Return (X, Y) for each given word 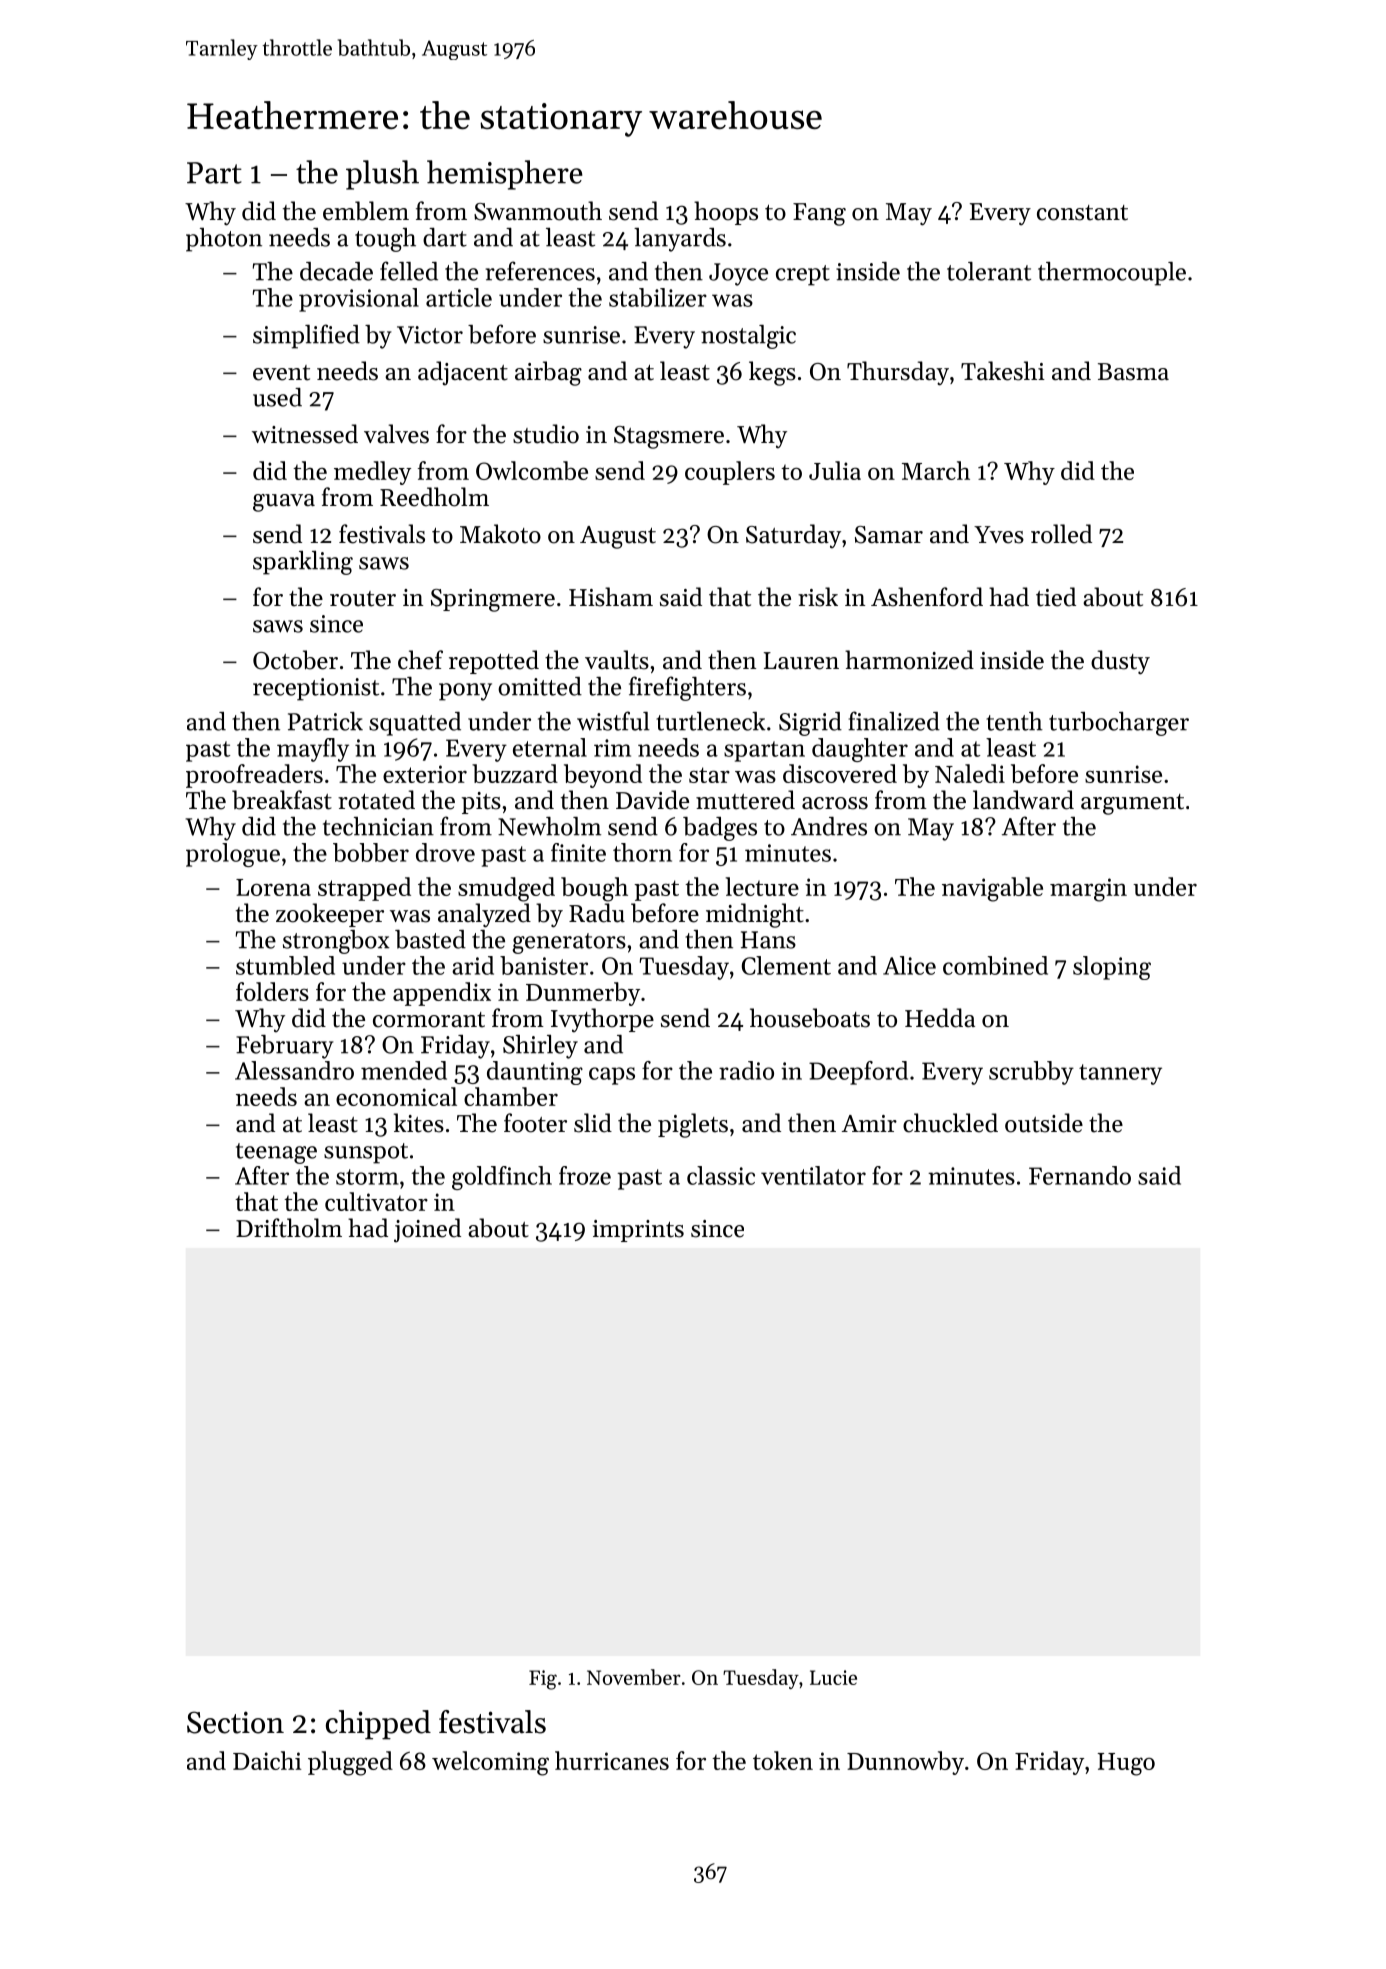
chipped (378, 1725)
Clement (786, 965)
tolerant (989, 271)
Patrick (325, 721)
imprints (638, 1231)
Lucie (833, 1677)
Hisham (611, 597)
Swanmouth (538, 211)
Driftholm (289, 1228)
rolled (1061, 534)
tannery (1120, 1074)
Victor (430, 335)
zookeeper (330, 915)
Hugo (1126, 1764)
